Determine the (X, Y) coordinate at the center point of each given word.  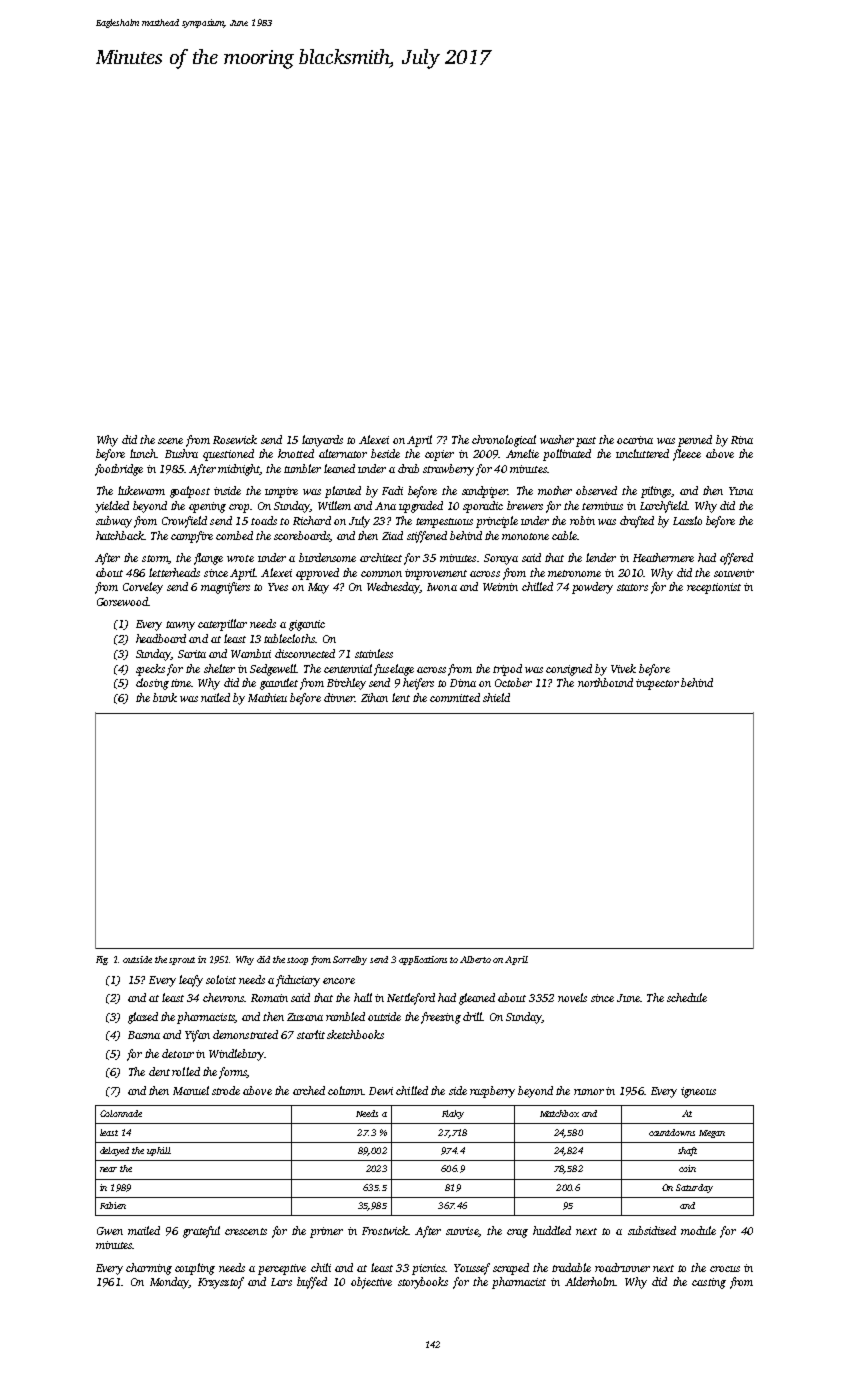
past (586, 442)
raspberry (492, 1092)
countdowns (672, 1132)
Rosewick (235, 439)
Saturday (694, 1188)
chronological (504, 441)
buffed (312, 1283)
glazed (143, 1018)
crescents (246, 1231)
